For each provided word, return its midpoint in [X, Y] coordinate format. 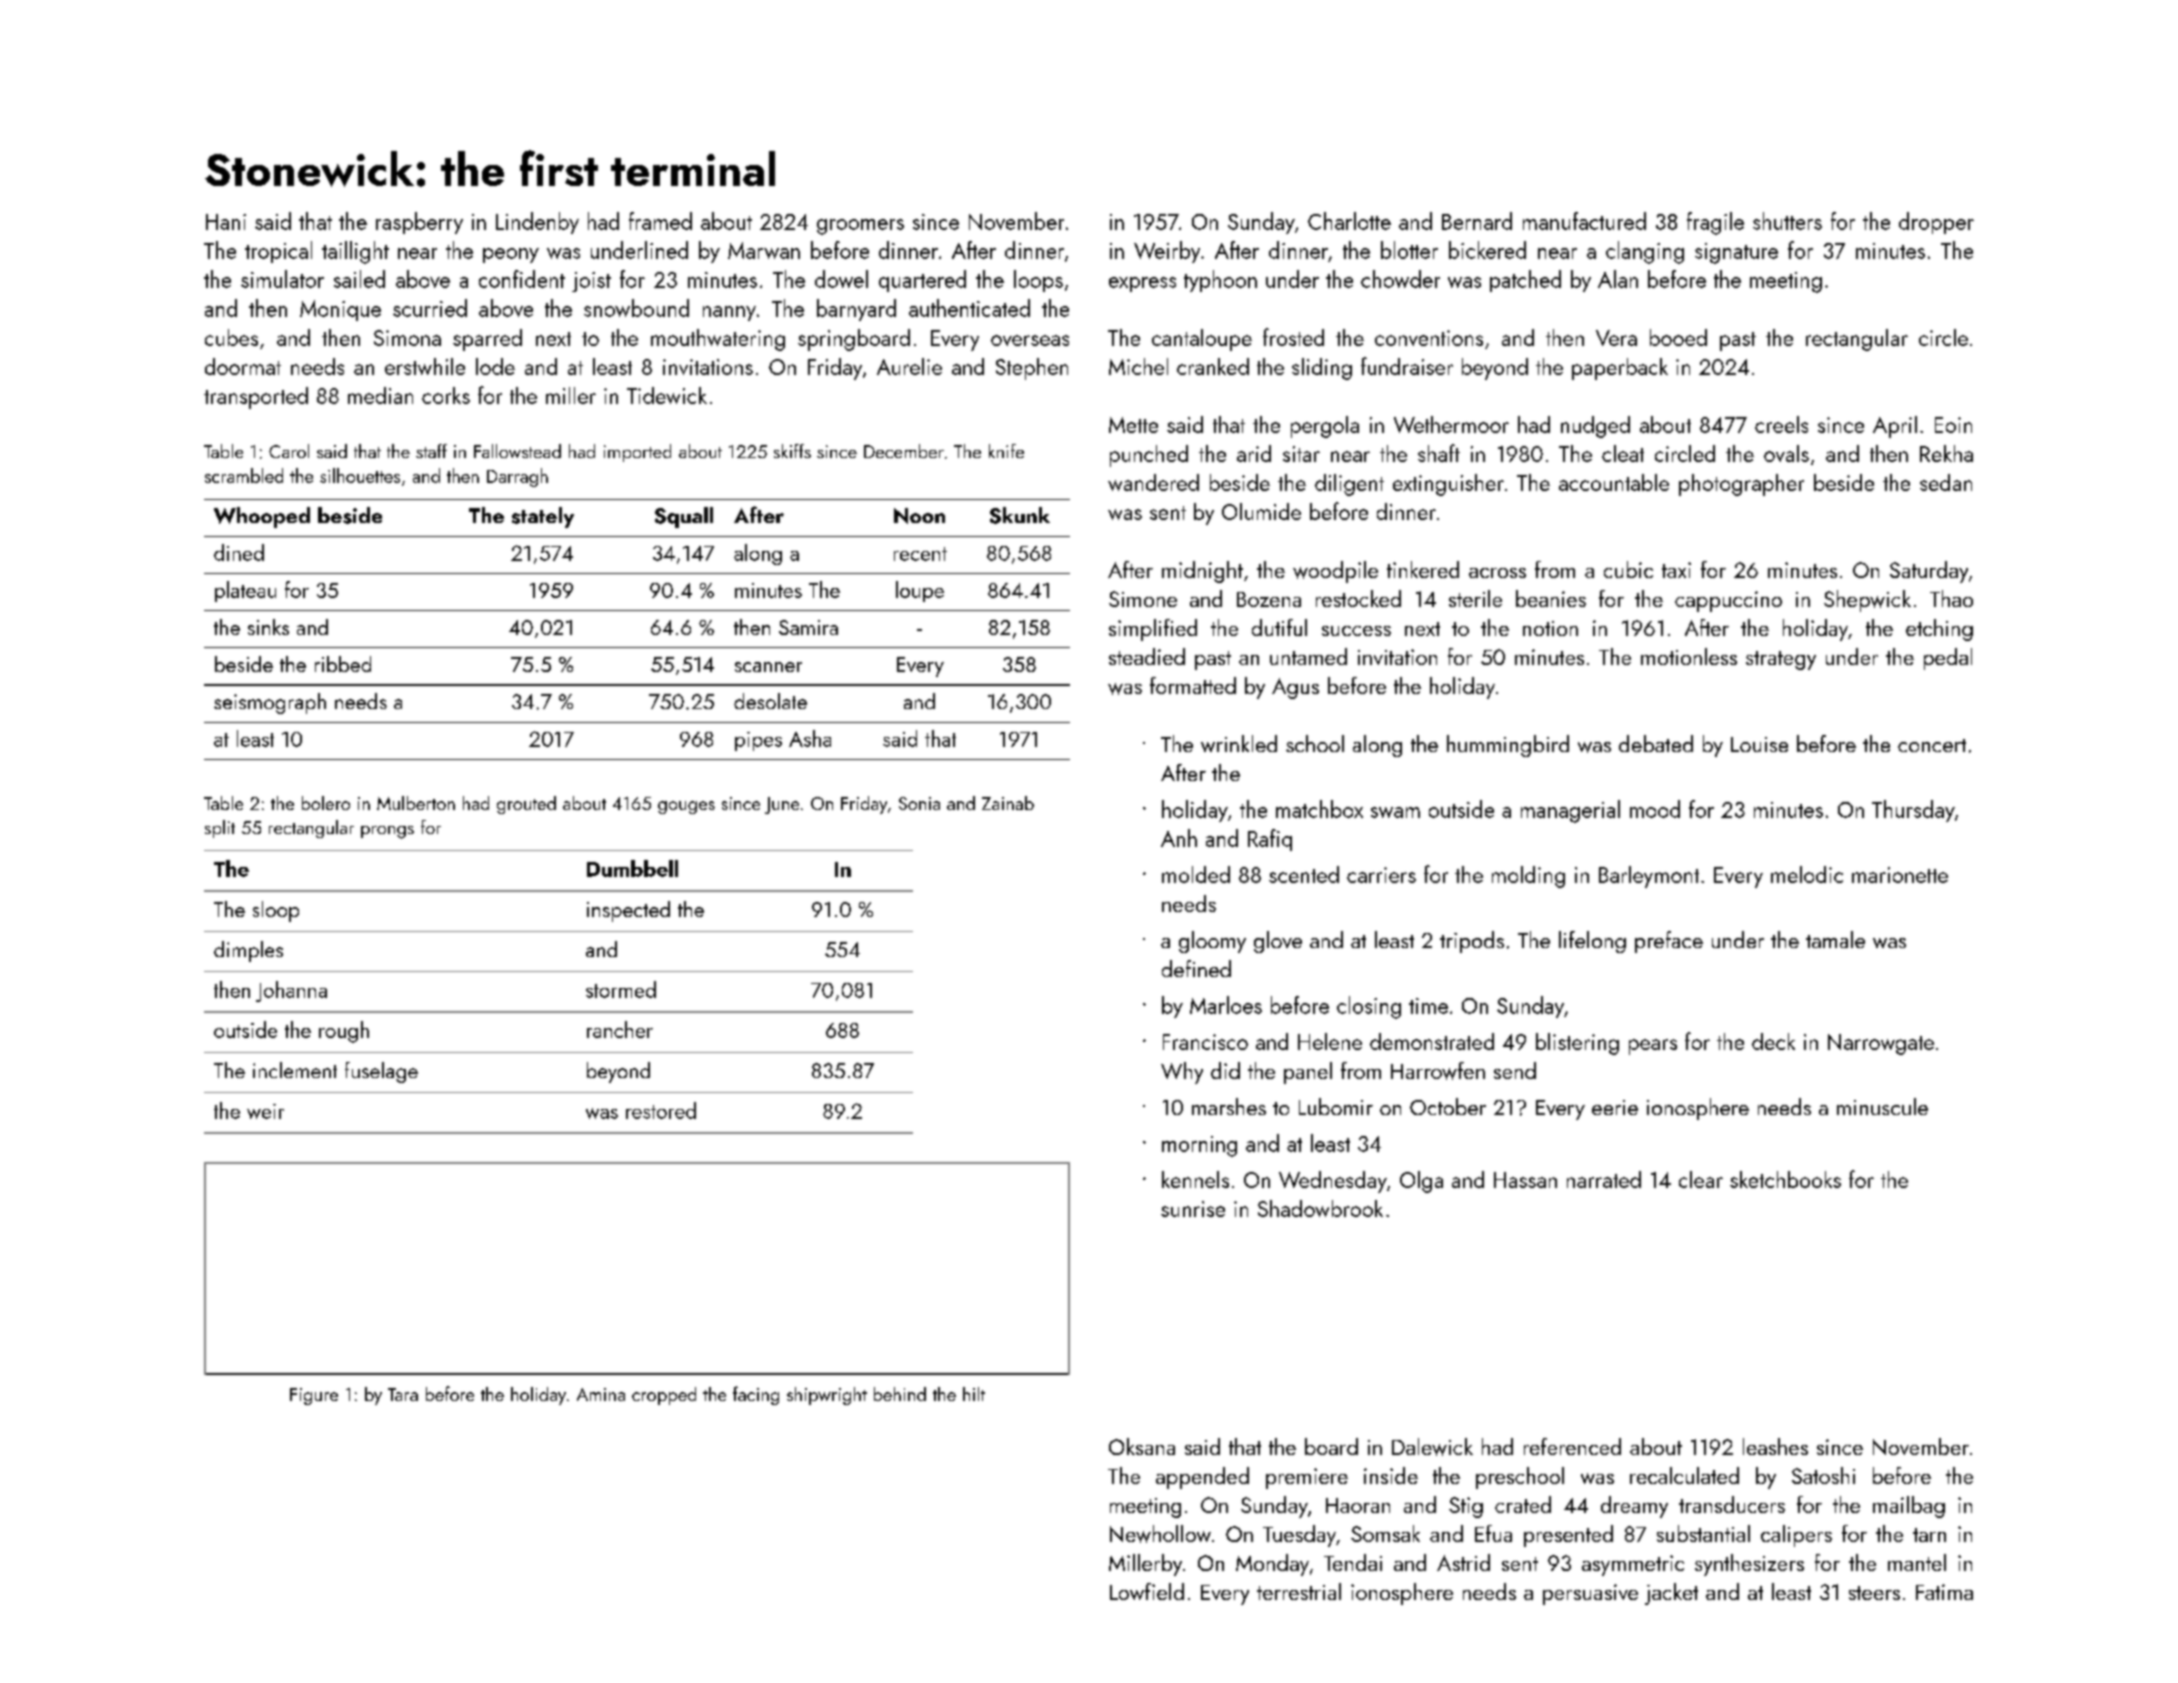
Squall [684, 517]
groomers [860, 227]
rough [344, 1032]
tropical [278, 252]
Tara [403, 1394]
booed [1678, 337]
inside [1391, 1475]
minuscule [1882, 1106]
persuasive [1590, 1594]
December [904, 451]
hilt [974, 1394]
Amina [601, 1394]
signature [1736, 253]
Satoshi [1823, 1475]
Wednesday [1333, 1182]
